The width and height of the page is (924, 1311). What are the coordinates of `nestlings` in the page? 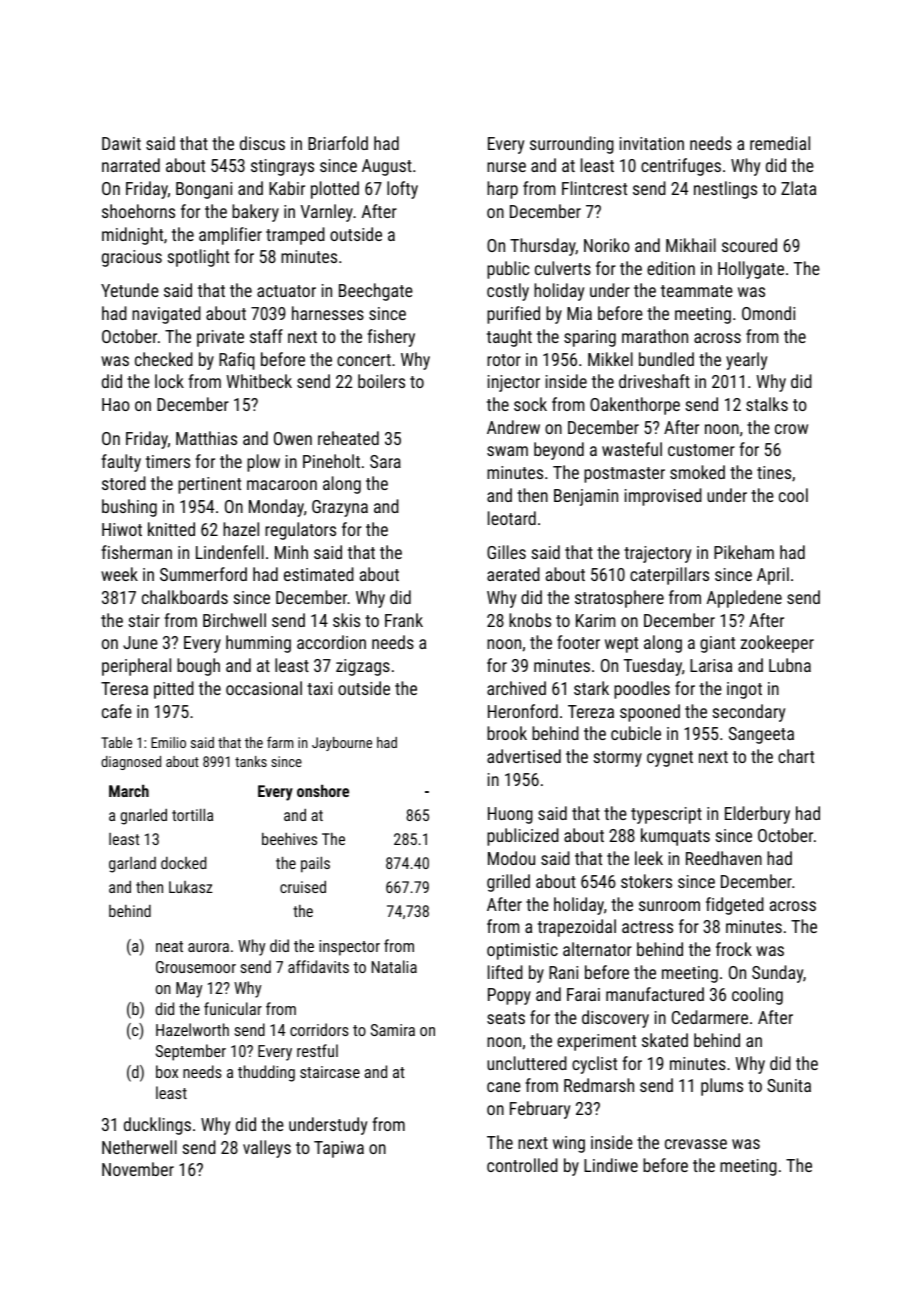 It's located at (725, 190).
